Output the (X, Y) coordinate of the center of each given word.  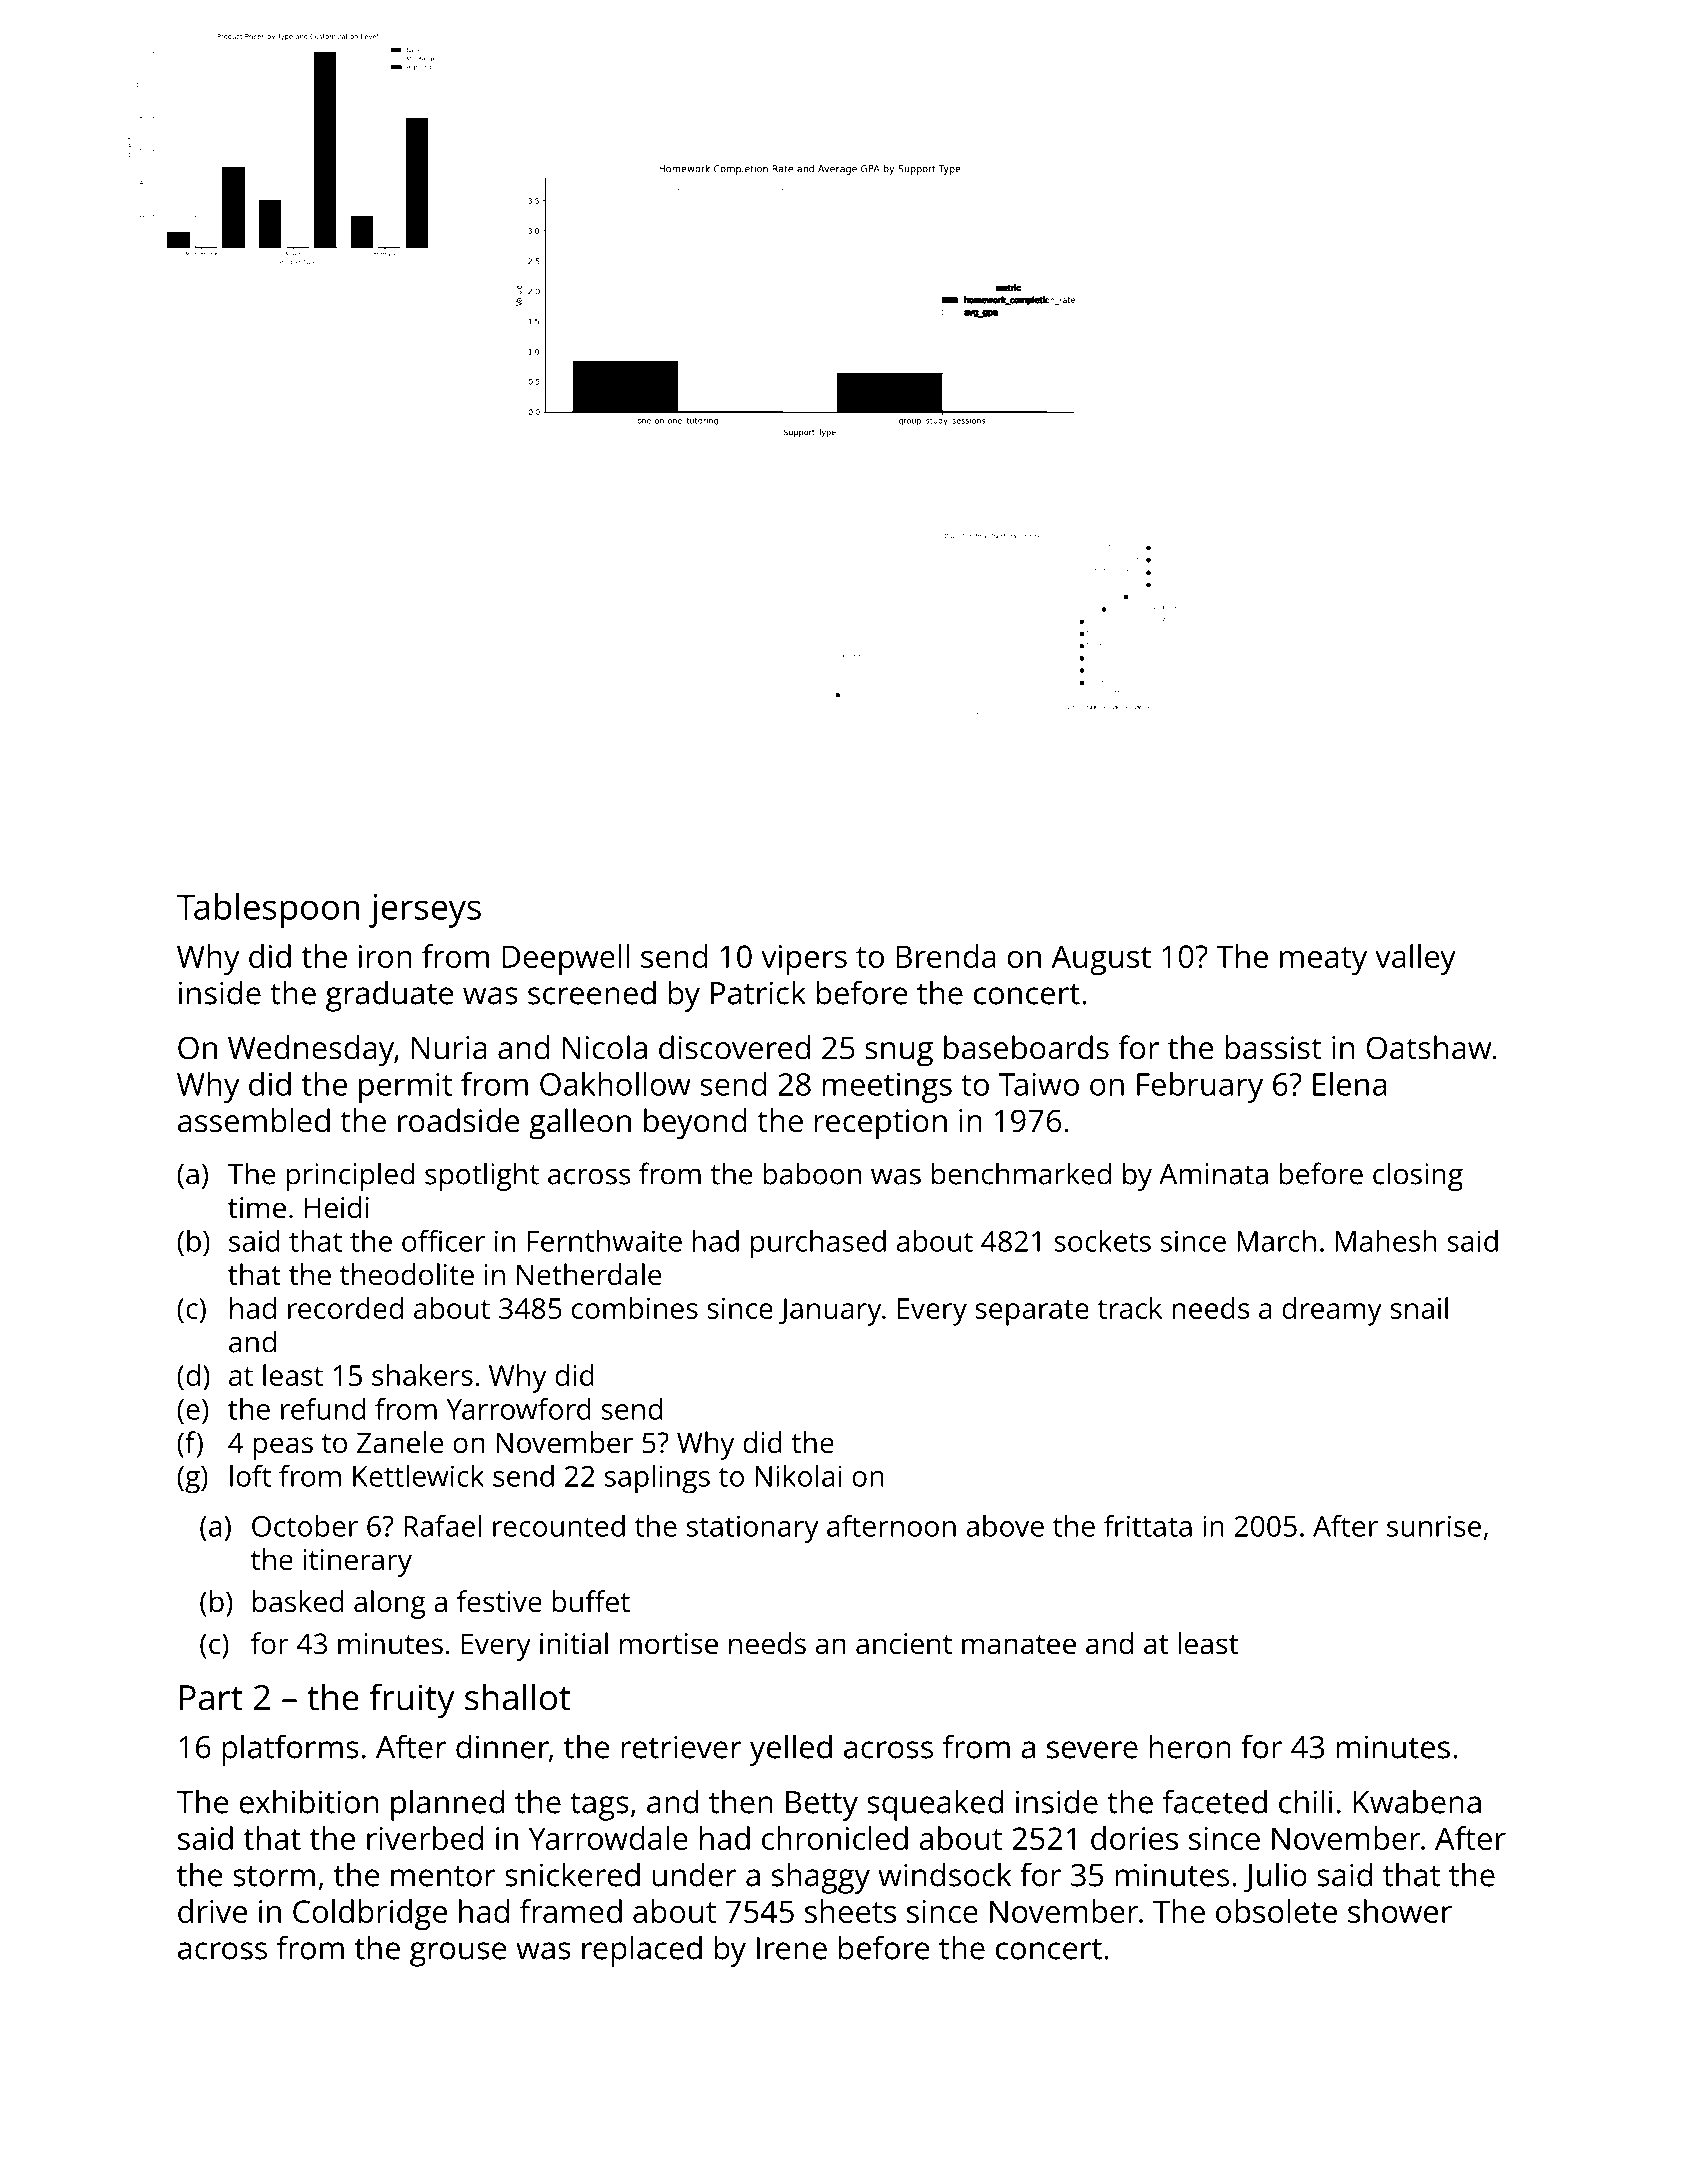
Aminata (1213, 1174)
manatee (1019, 1645)
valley (1415, 959)
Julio (1275, 1877)
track (1129, 1308)
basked (298, 1601)
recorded (345, 1308)
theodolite (407, 1274)
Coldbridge (370, 1914)
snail (1419, 1308)
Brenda (946, 956)
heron (1190, 1746)
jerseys (425, 911)
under (694, 1874)
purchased (818, 1244)
